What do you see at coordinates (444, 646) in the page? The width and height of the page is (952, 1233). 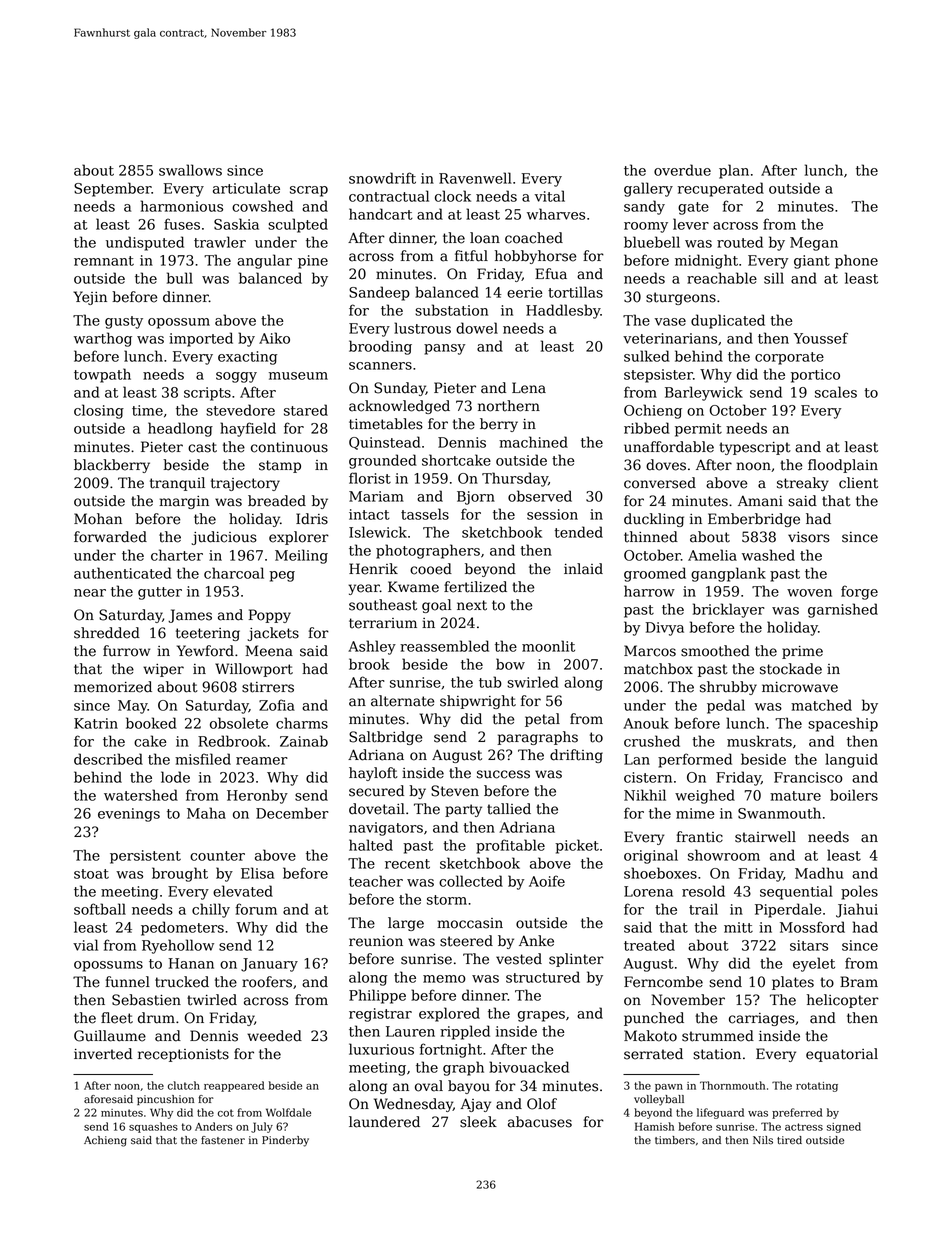 I see `reassembled` at bounding box center [444, 646].
